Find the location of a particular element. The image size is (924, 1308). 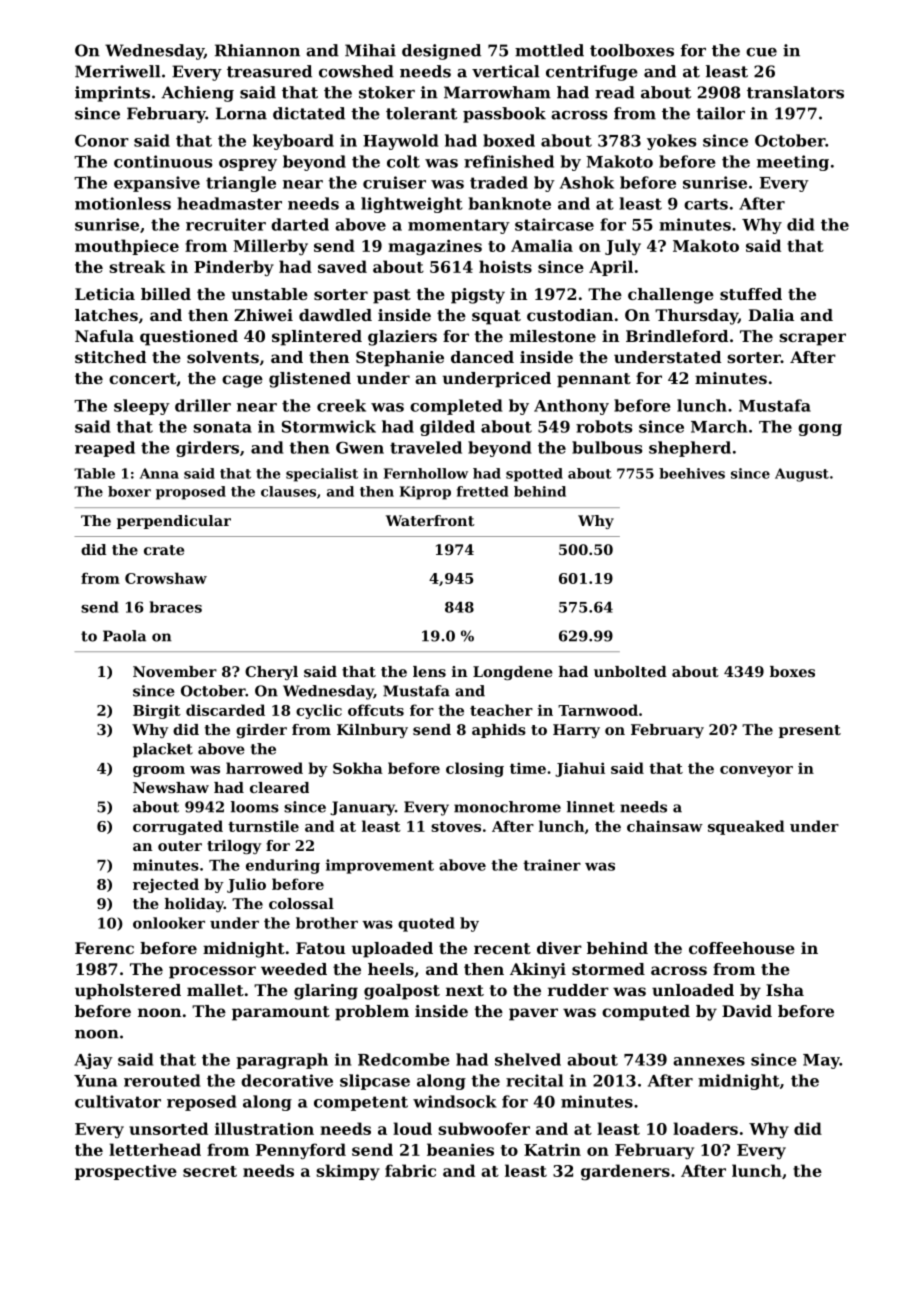

designed is located at coordinates (441, 52).
